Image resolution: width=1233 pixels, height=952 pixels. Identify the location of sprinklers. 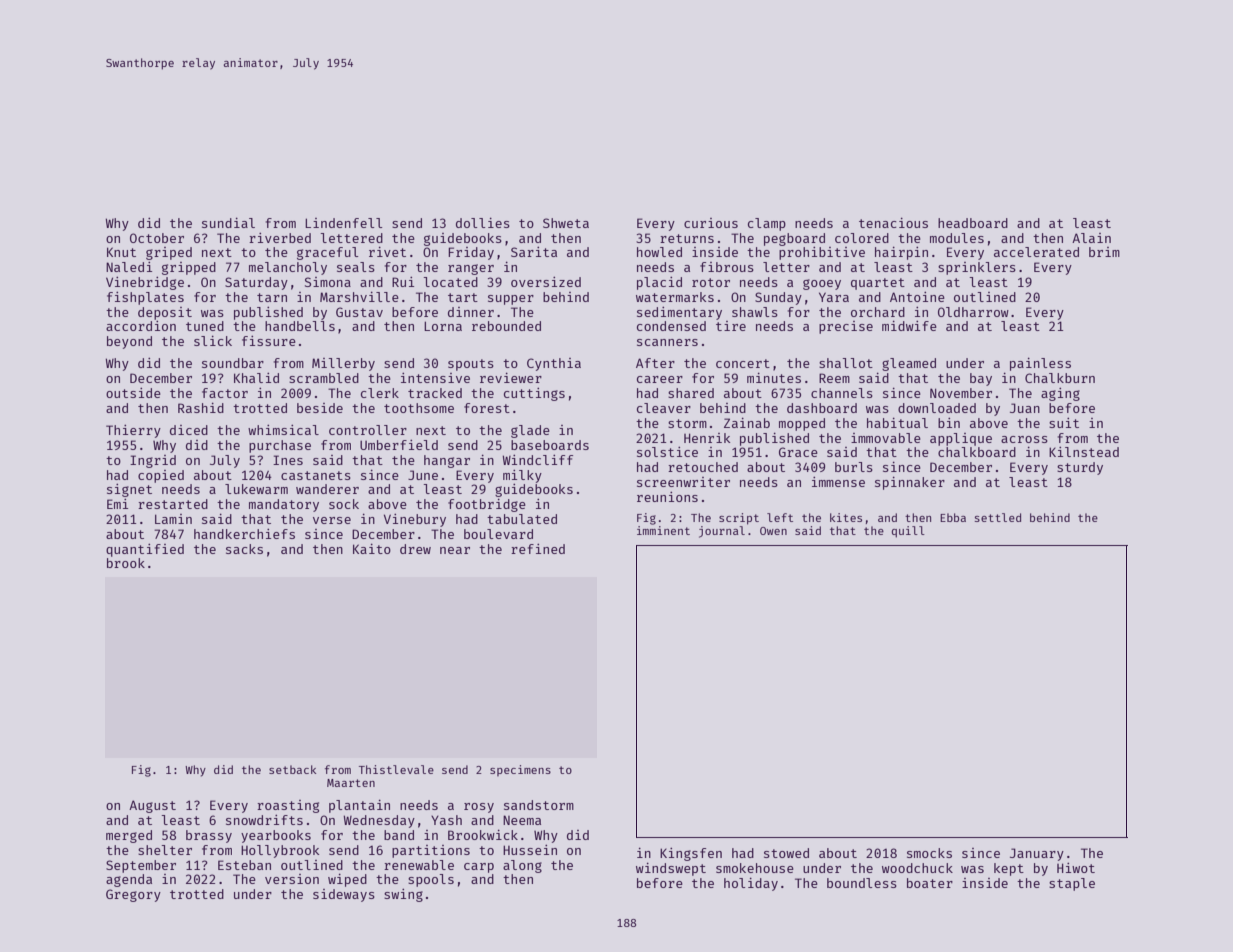
(977, 268).
